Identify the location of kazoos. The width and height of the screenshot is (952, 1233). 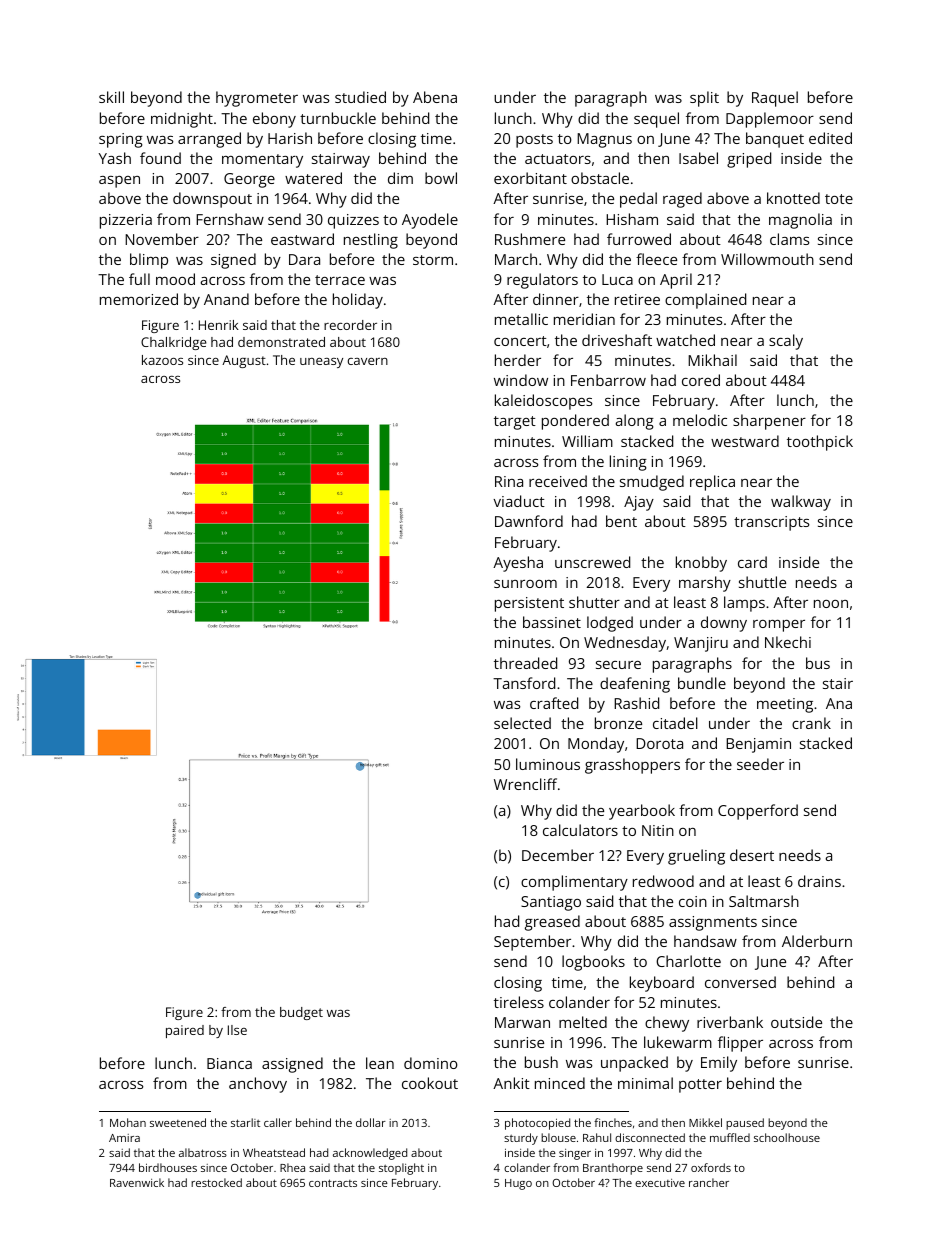
(162, 360).
